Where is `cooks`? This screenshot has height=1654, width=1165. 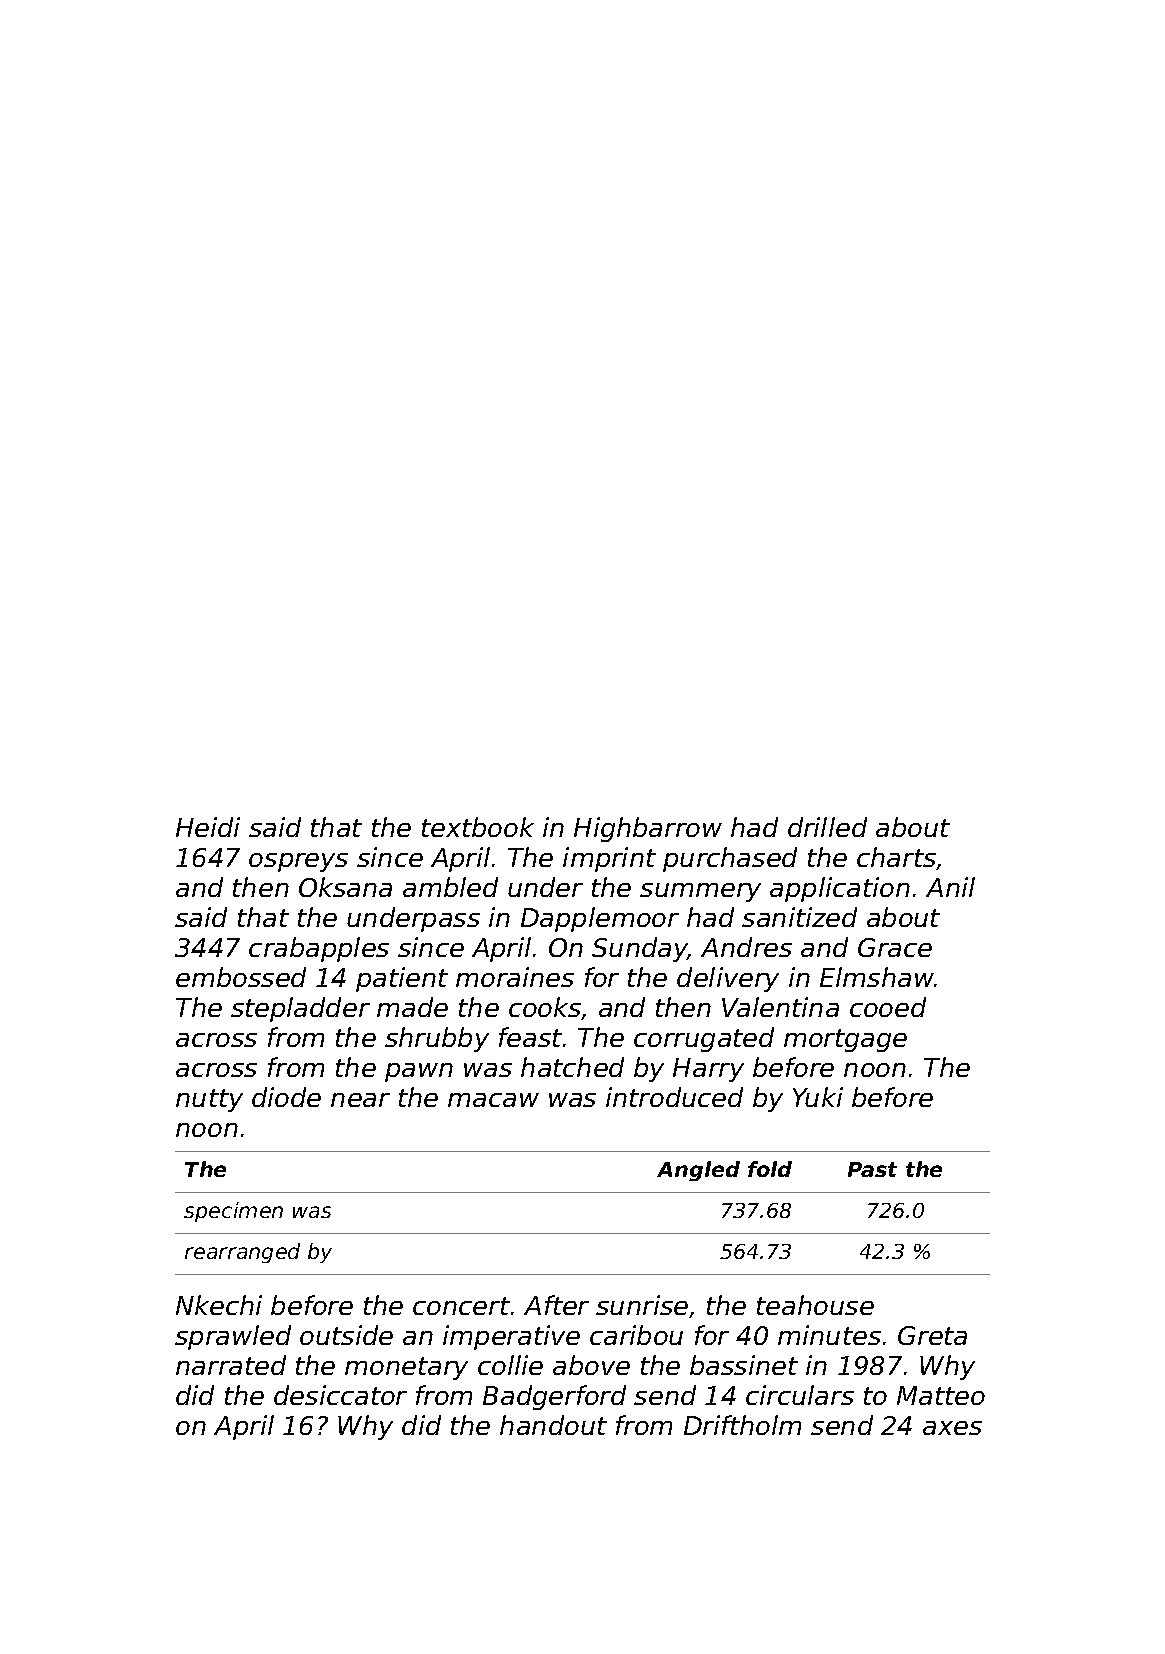
cooks is located at coordinates (545, 1008).
